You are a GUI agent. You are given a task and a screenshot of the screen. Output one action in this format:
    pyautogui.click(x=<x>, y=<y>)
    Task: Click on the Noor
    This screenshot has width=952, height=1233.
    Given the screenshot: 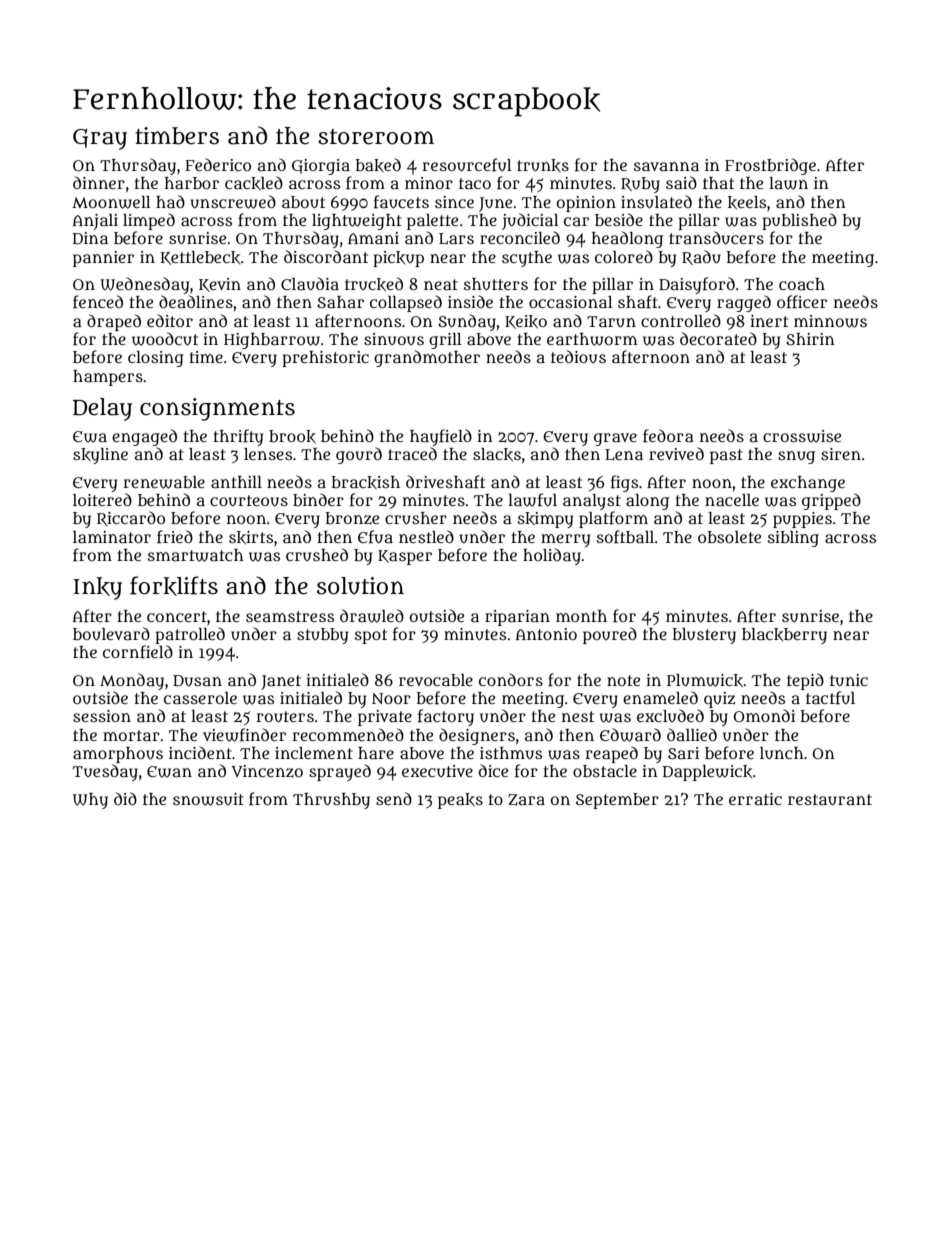 What is the action you would take?
    pyautogui.click(x=391, y=698)
